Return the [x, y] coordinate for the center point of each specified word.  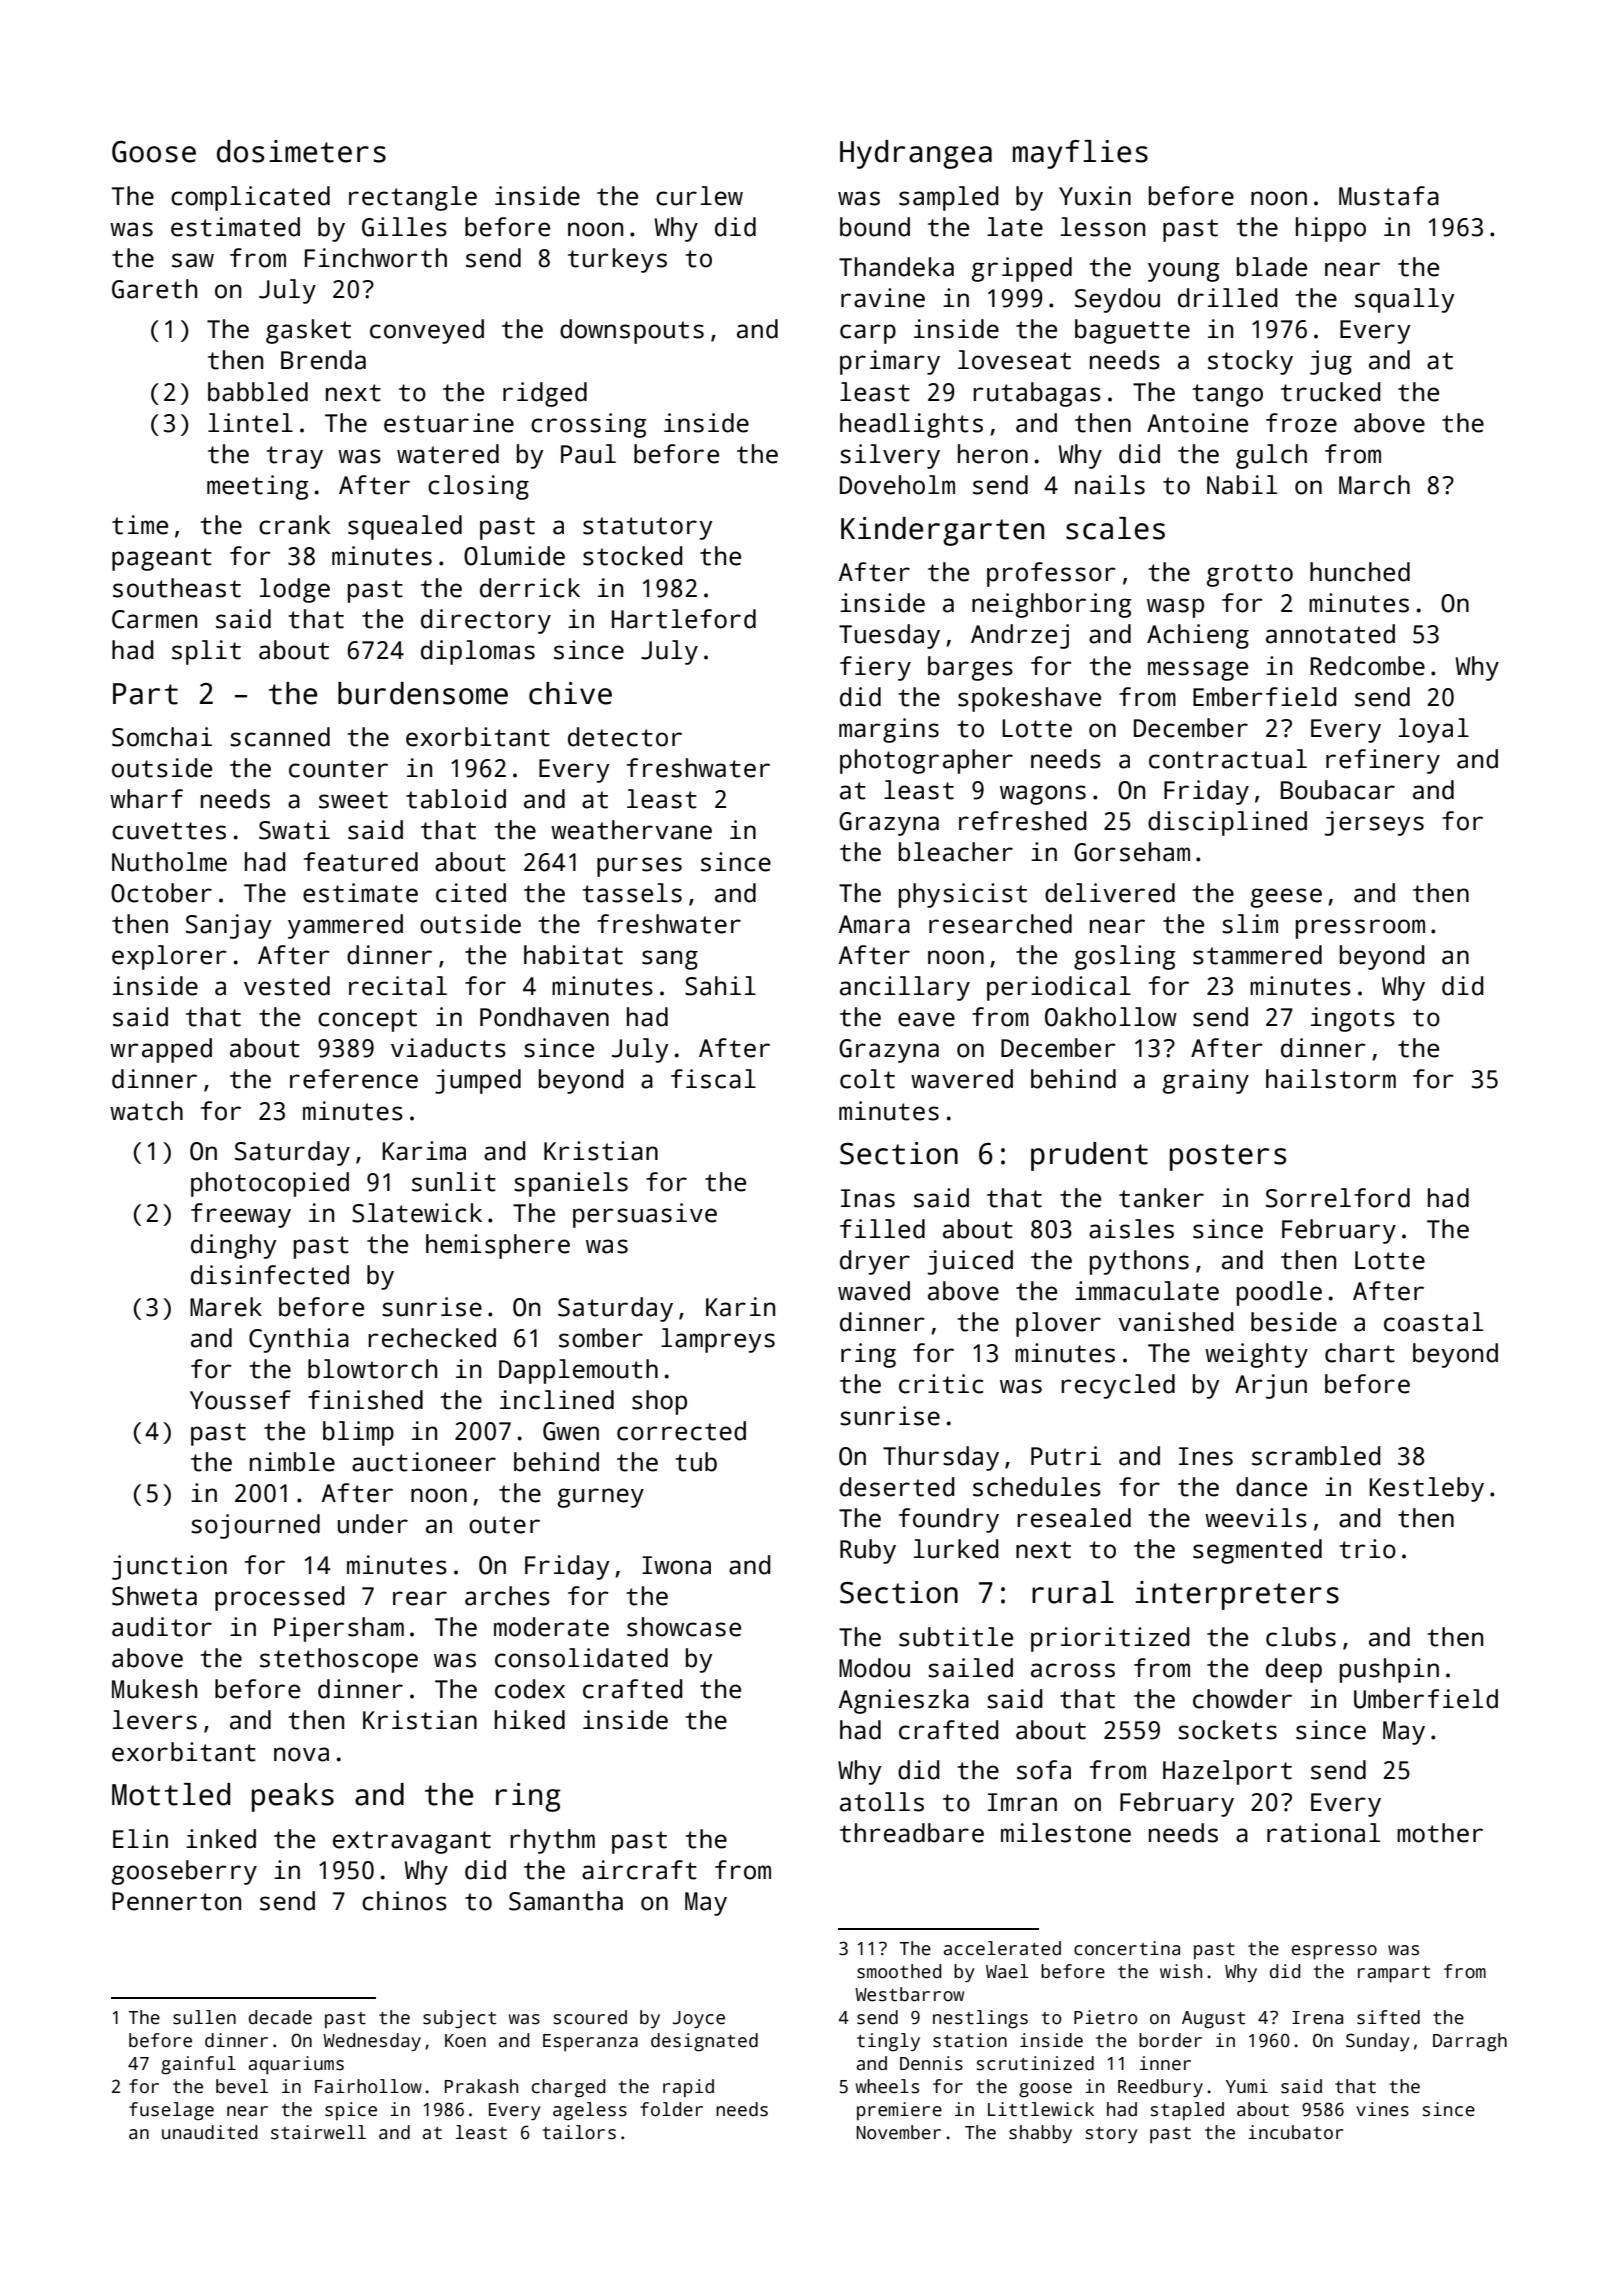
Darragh [1470, 2042]
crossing [588, 425]
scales [1115, 528]
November [899, 2132]
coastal [1433, 1322]
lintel [250, 423]
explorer [169, 957]
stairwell [318, 2132]
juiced [970, 1262]
